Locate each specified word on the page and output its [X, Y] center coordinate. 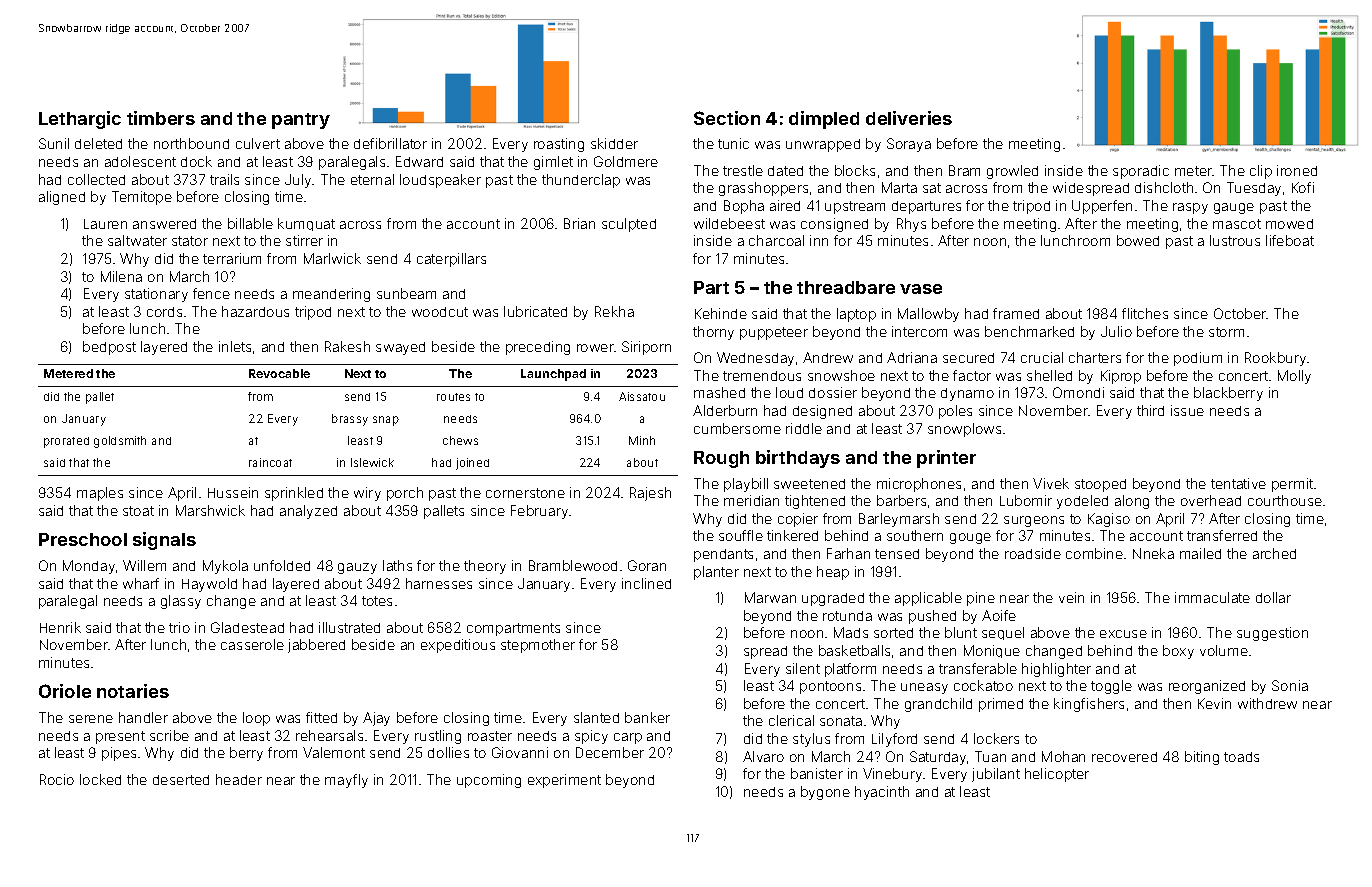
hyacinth [882, 793]
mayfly [346, 781]
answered [164, 224]
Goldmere [626, 161]
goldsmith [120, 442]
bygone [825, 793]
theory [485, 567]
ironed [1297, 170]
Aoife [999, 615]
